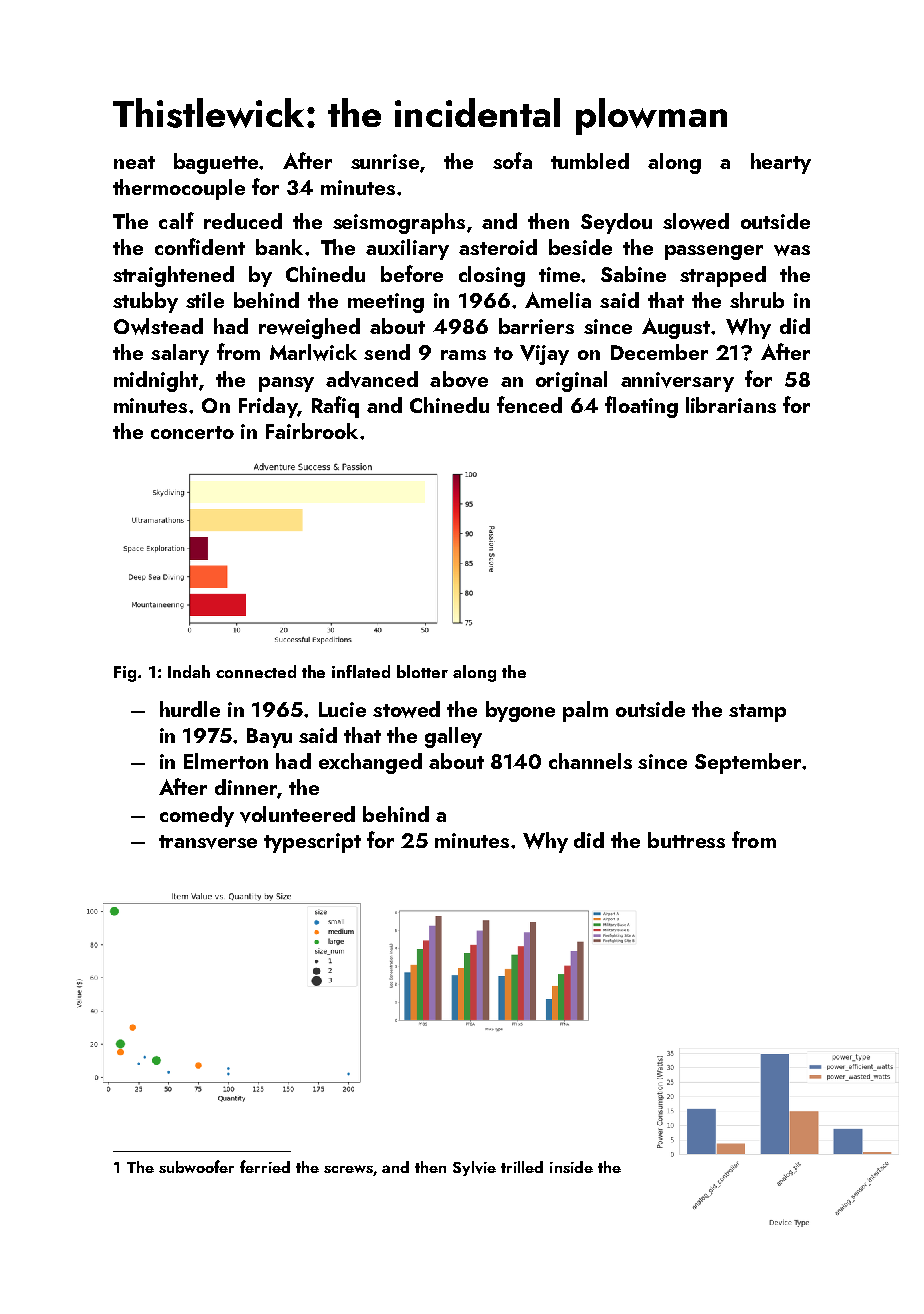 Image resolution: width=924 pixels, height=1314 pixels. I want to click on librarians, so click(731, 405).
